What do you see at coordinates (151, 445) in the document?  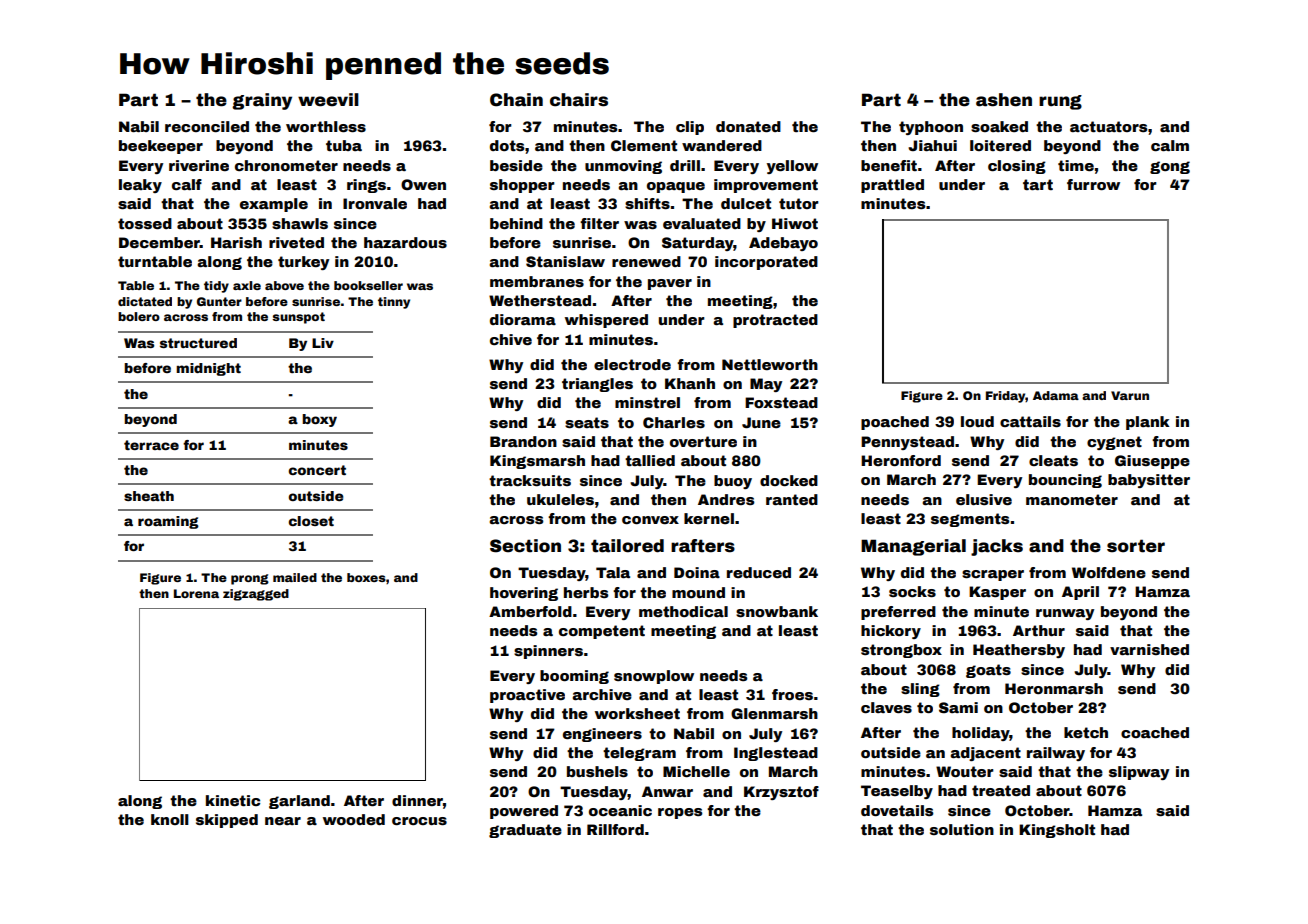 I see `terrace` at bounding box center [151, 445].
